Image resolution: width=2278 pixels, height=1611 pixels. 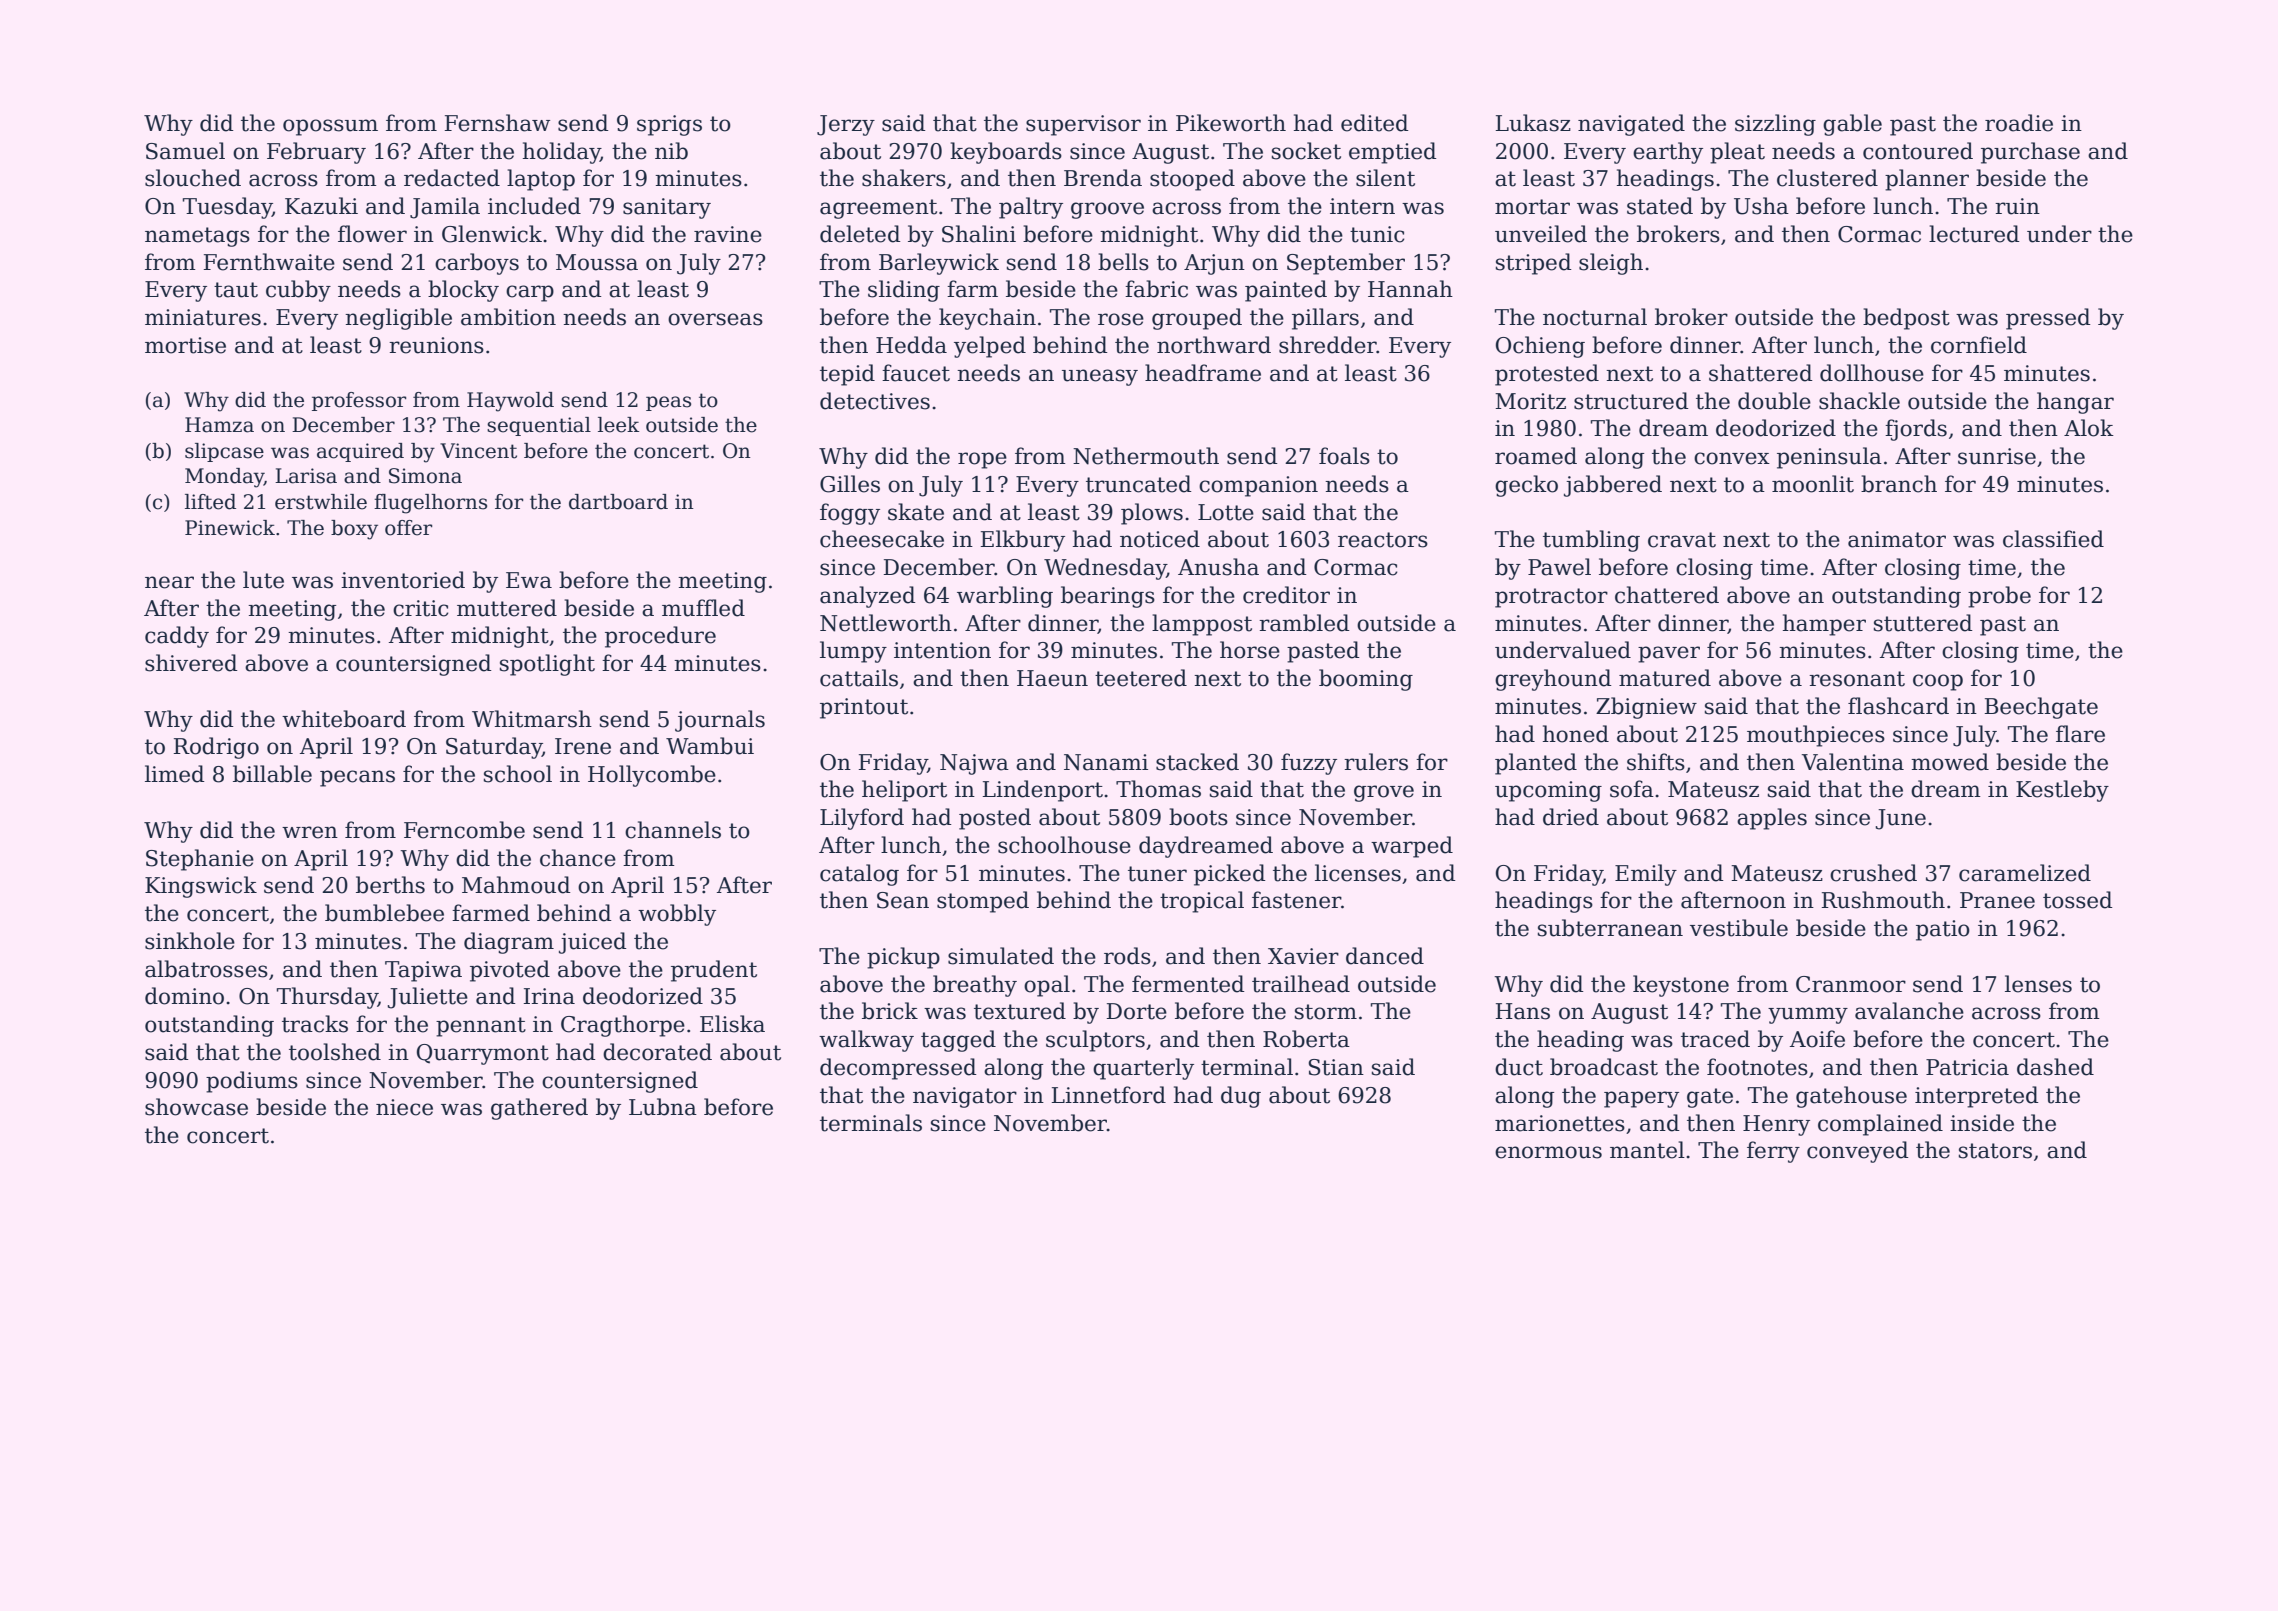 I want to click on detectives, so click(x=875, y=401).
